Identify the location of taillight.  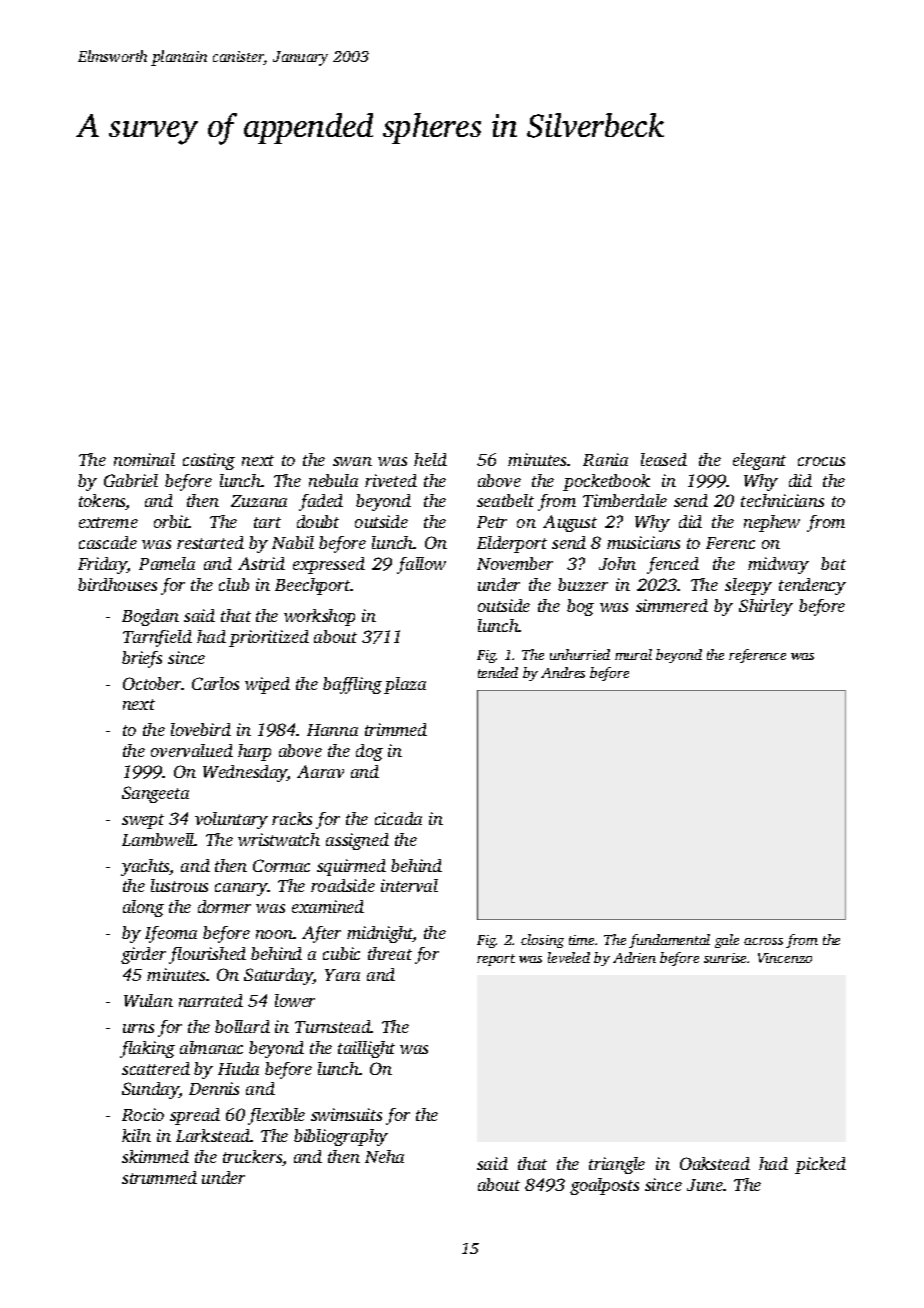
(366, 1049).
